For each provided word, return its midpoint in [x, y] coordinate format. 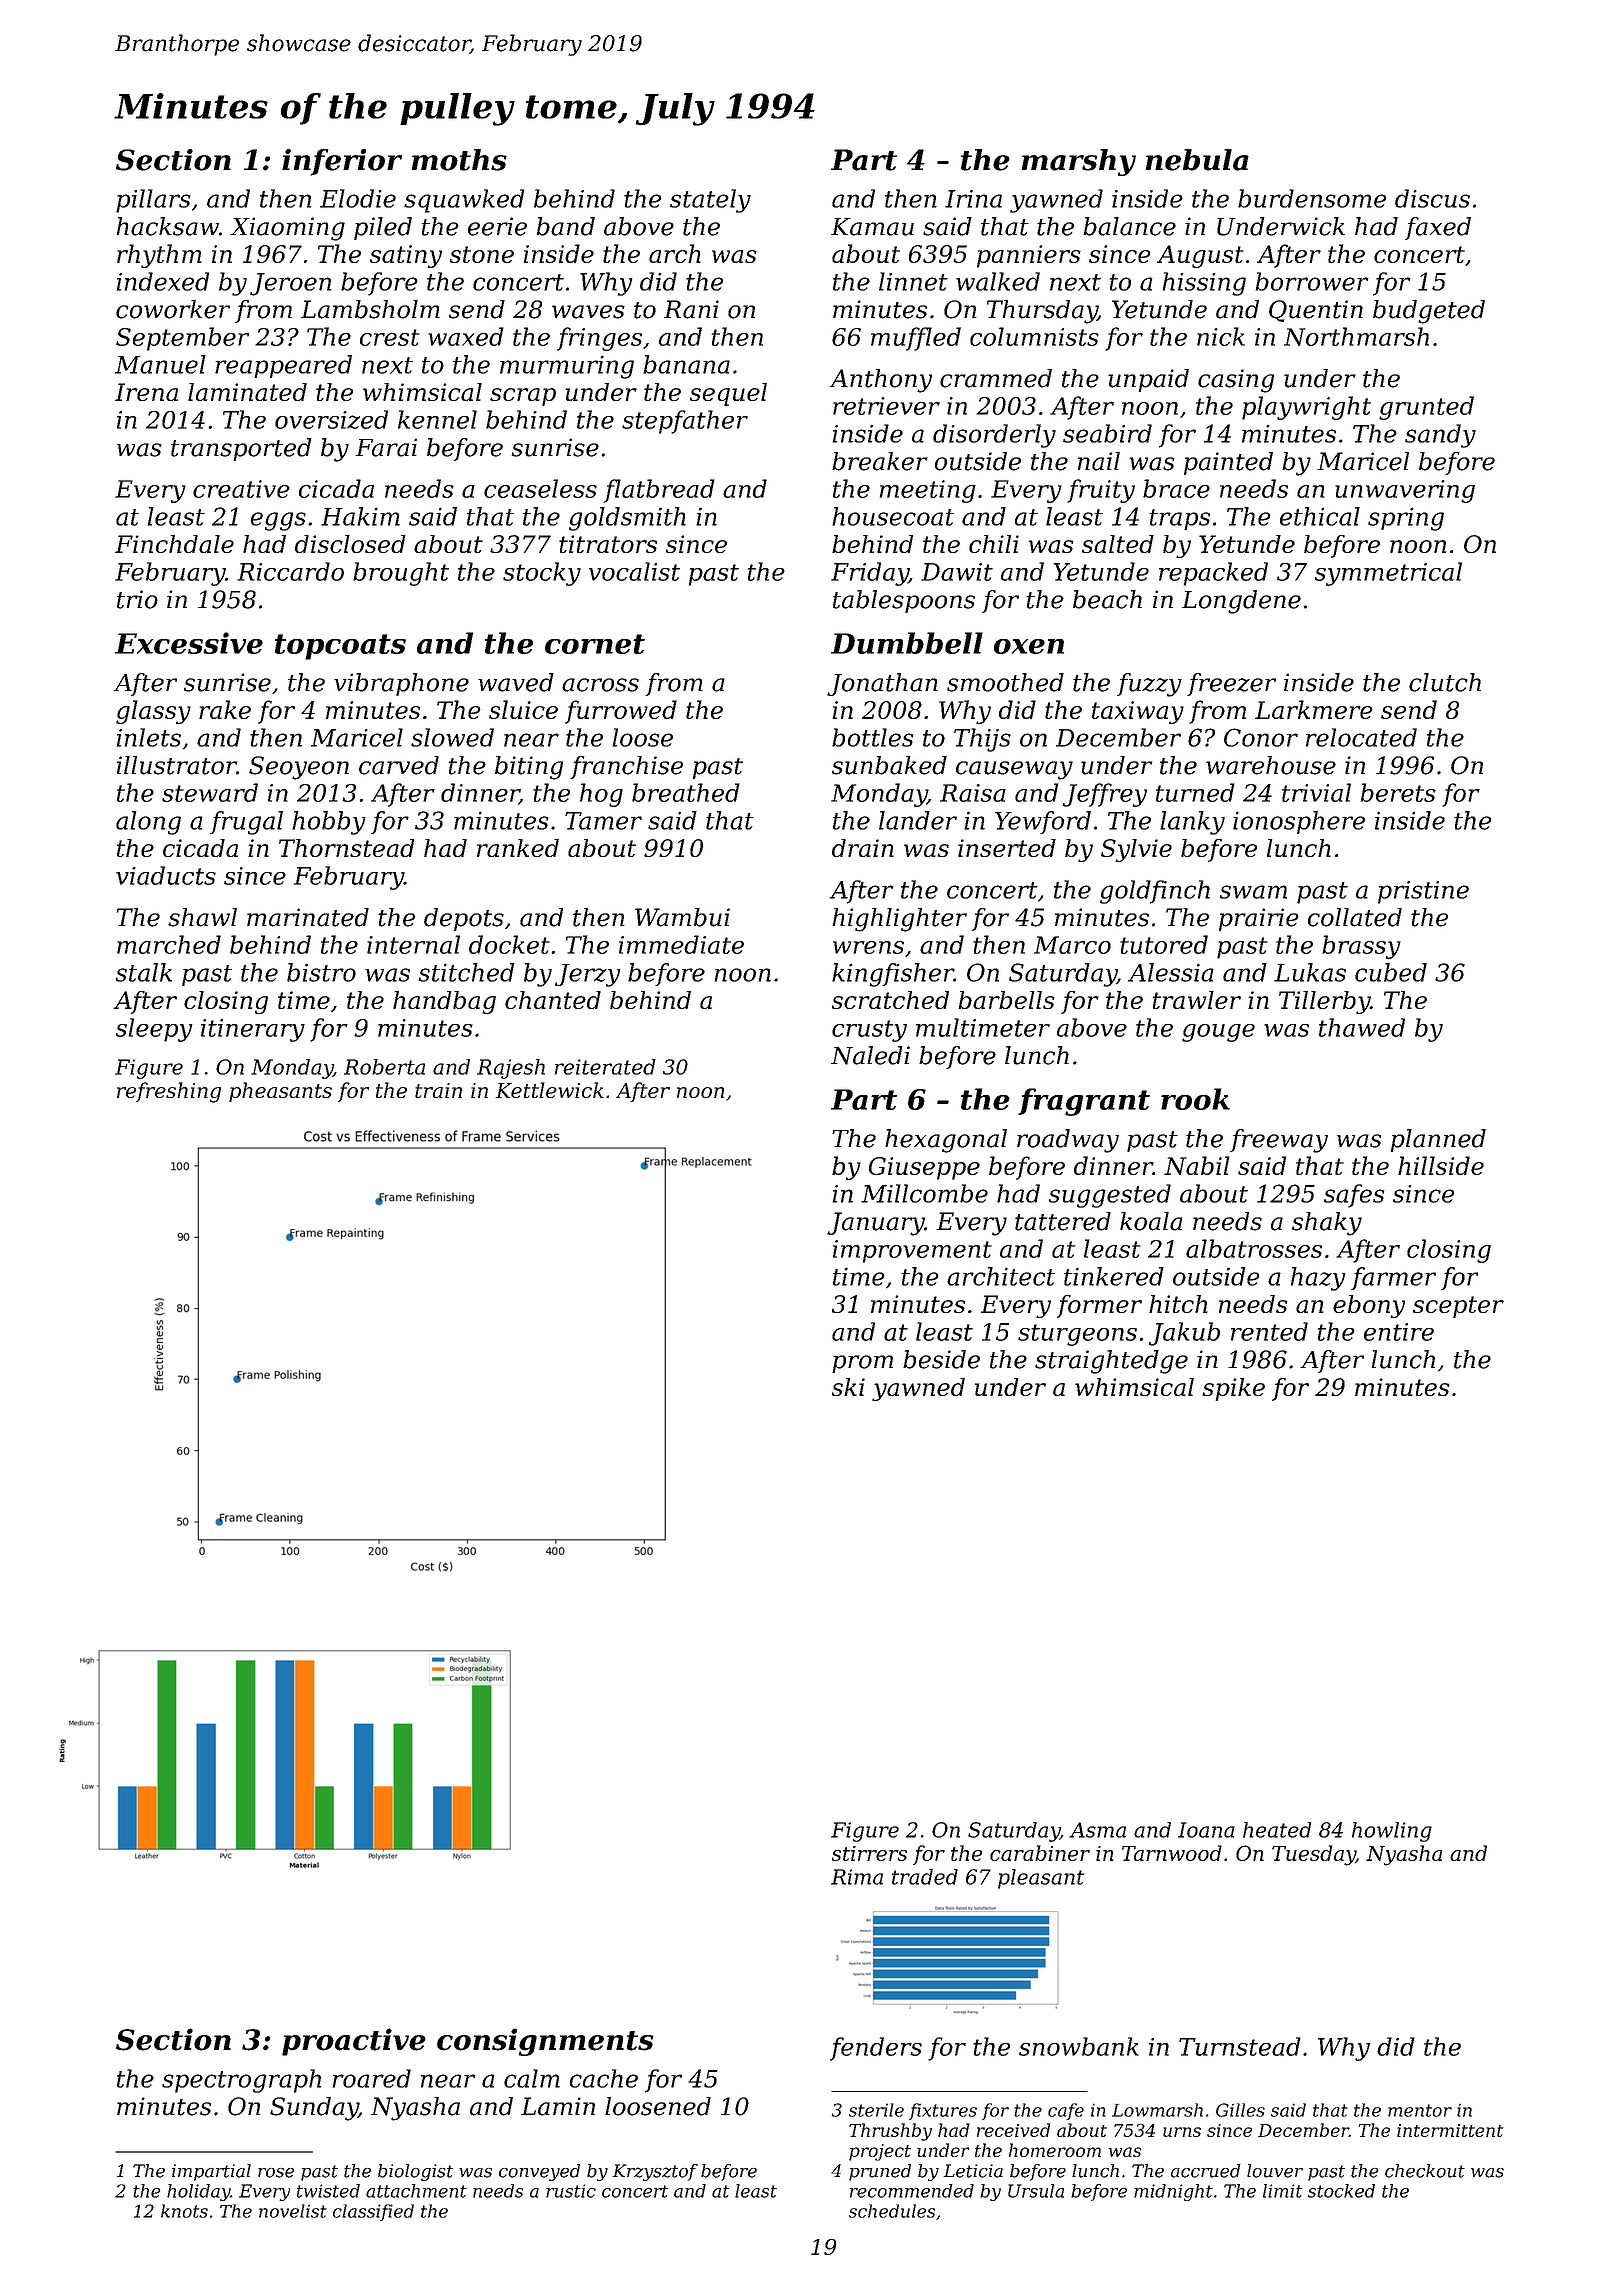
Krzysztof [655, 2172]
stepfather [685, 422]
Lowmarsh [1157, 2110]
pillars [153, 201]
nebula [1197, 160]
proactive [354, 2042]
